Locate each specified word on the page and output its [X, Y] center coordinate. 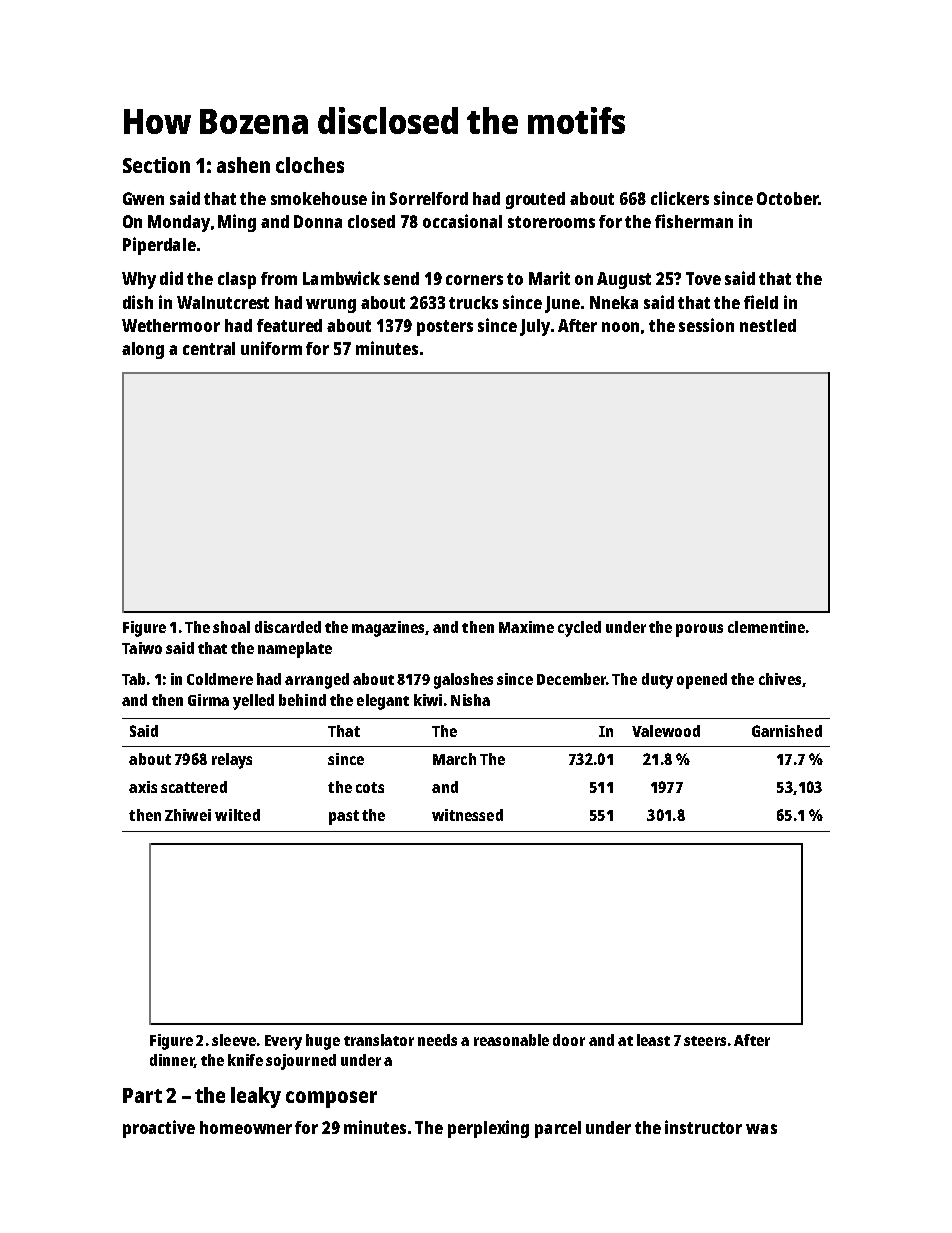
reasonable [511, 1040]
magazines [388, 629]
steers [705, 1041]
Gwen [143, 198]
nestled [768, 325]
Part [142, 1095]
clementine [766, 627]
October [788, 198]
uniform [271, 348]
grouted [535, 200]
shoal [231, 627]
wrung [331, 306]
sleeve [234, 1040]
